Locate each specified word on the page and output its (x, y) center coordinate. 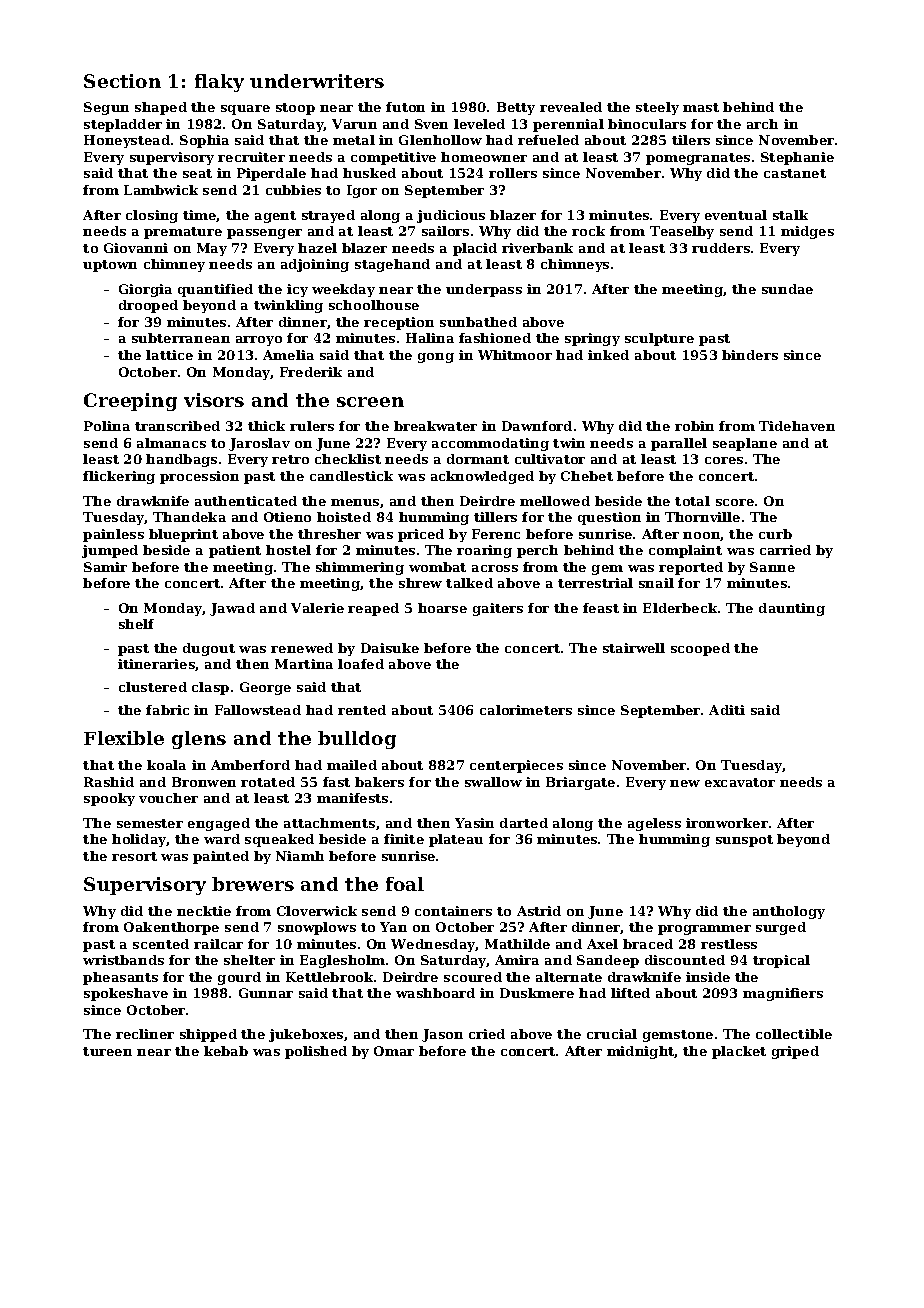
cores (724, 460)
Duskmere (537, 993)
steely (657, 108)
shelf (136, 624)
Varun (354, 124)
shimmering (360, 568)
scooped (700, 649)
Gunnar (266, 993)
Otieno (287, 517)
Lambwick (161, 190)
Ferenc (496, 534)
